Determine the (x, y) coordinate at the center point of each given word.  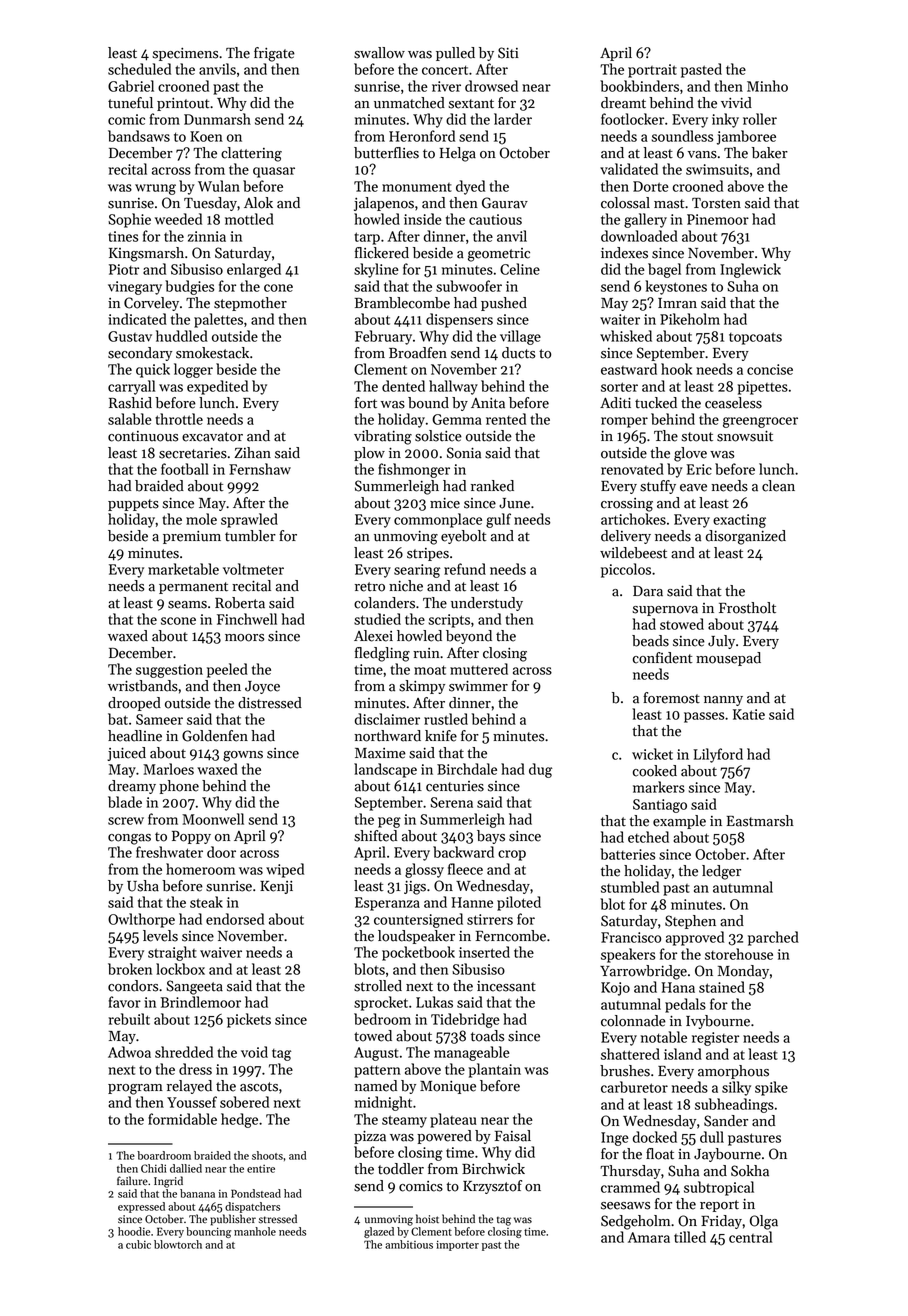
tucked (656, 403)
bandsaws (139, 136)
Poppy (191, 837)
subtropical (719, 1188)
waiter (620, 319)
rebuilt (129, 1019)
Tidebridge (465, 1020)
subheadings (734, 1105)
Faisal (513, 1136)
